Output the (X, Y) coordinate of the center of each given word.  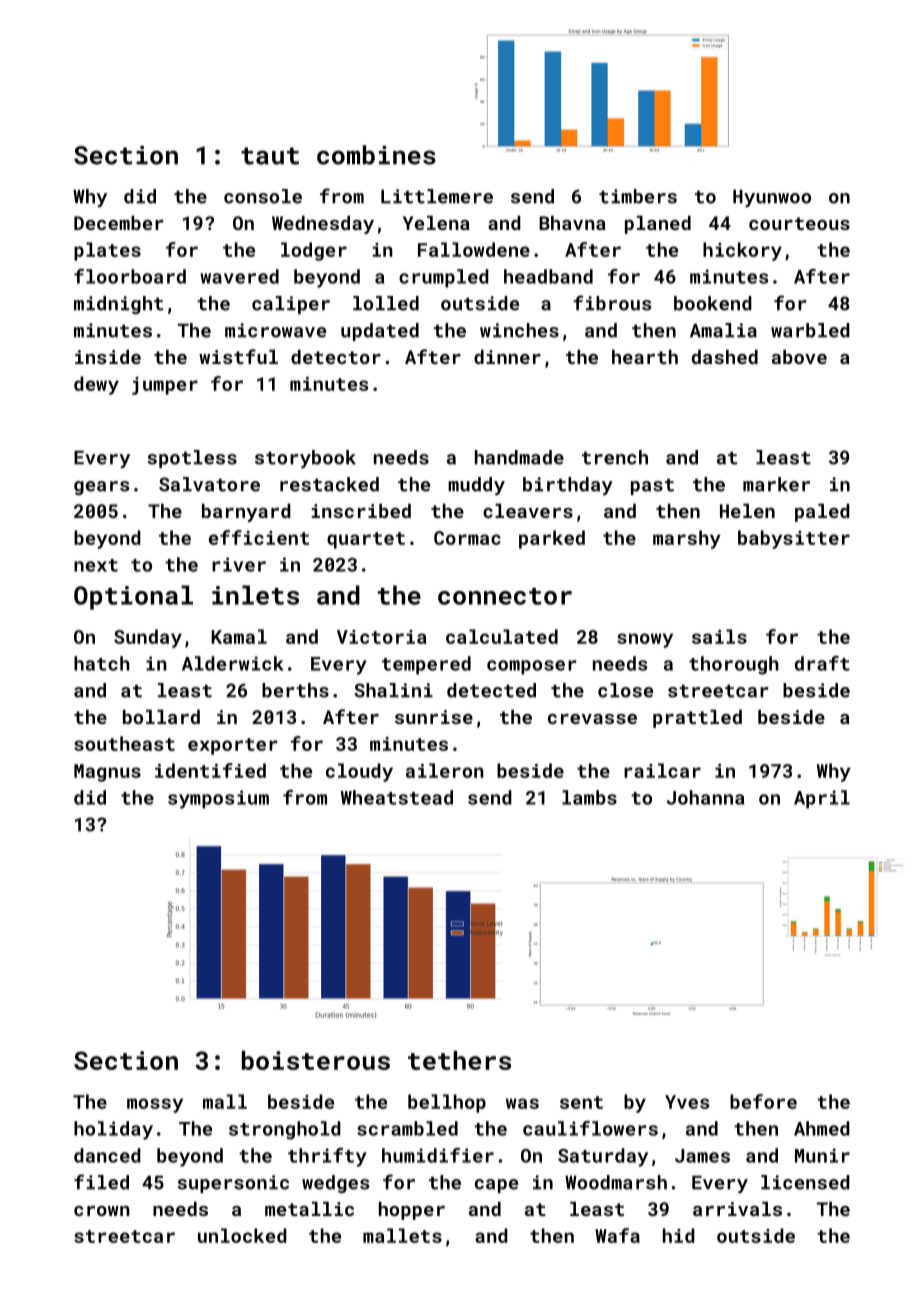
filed (101, 1182)
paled (822, 513)
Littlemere (437, 196)
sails (719, 636)
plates (107, 251)
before (763, 1101)
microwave (275, 330)
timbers (638, 196)
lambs (589, 797)
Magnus (107, 773)
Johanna (705, 797)
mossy (155, 1105)
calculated (502, 636)
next (96, 565)
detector (336, 357)
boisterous (316, 1060)
